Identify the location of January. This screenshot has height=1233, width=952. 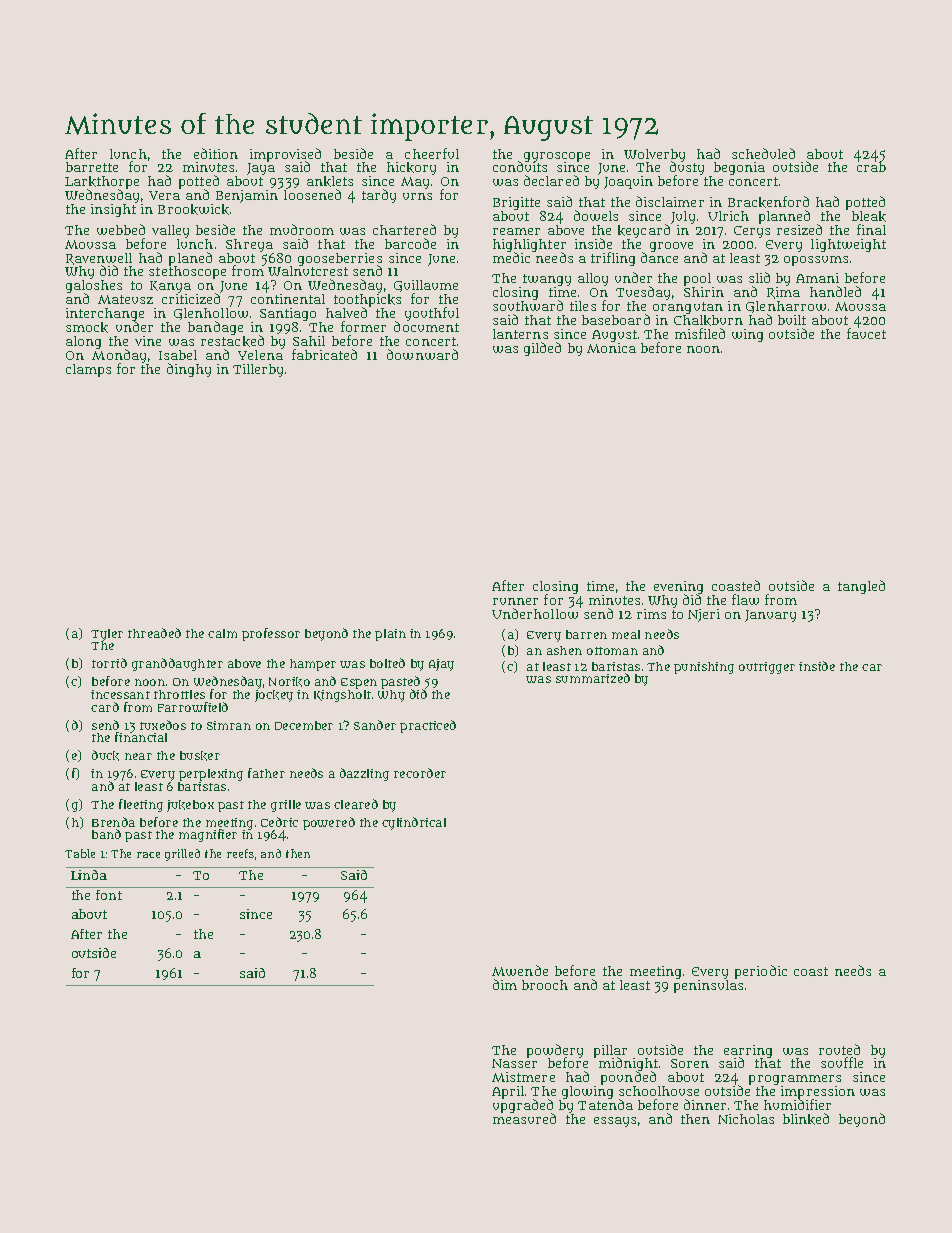
(770, 616).
